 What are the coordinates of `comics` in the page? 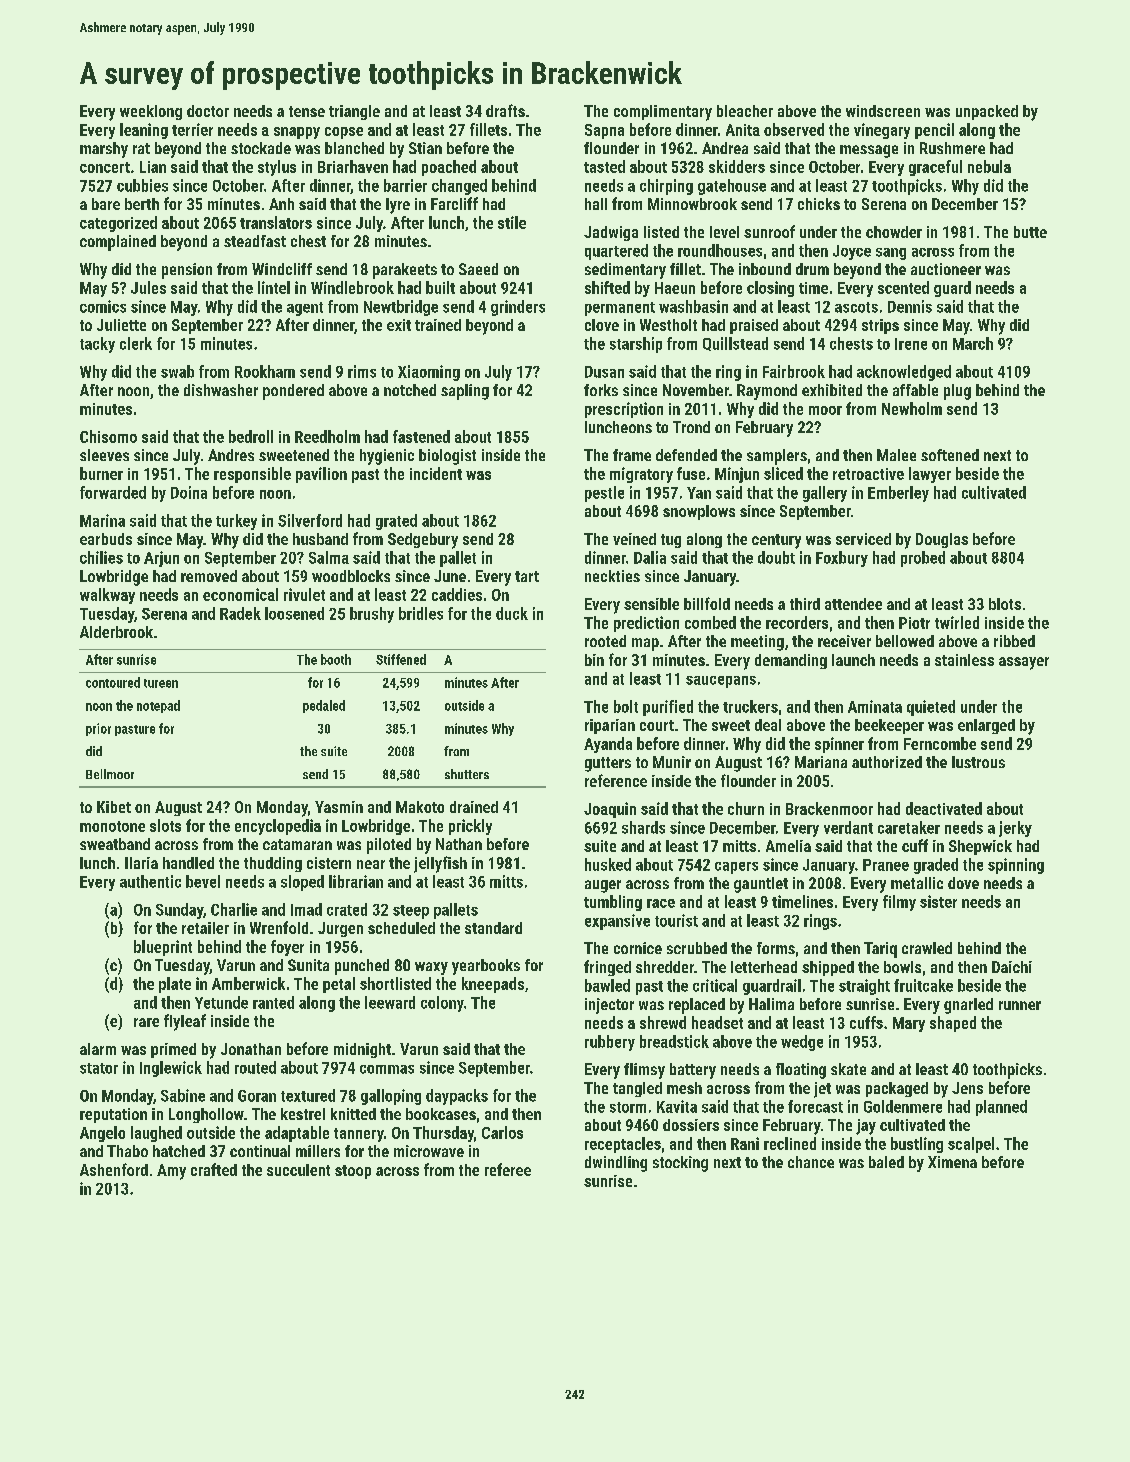 It's located at (103, 306).
